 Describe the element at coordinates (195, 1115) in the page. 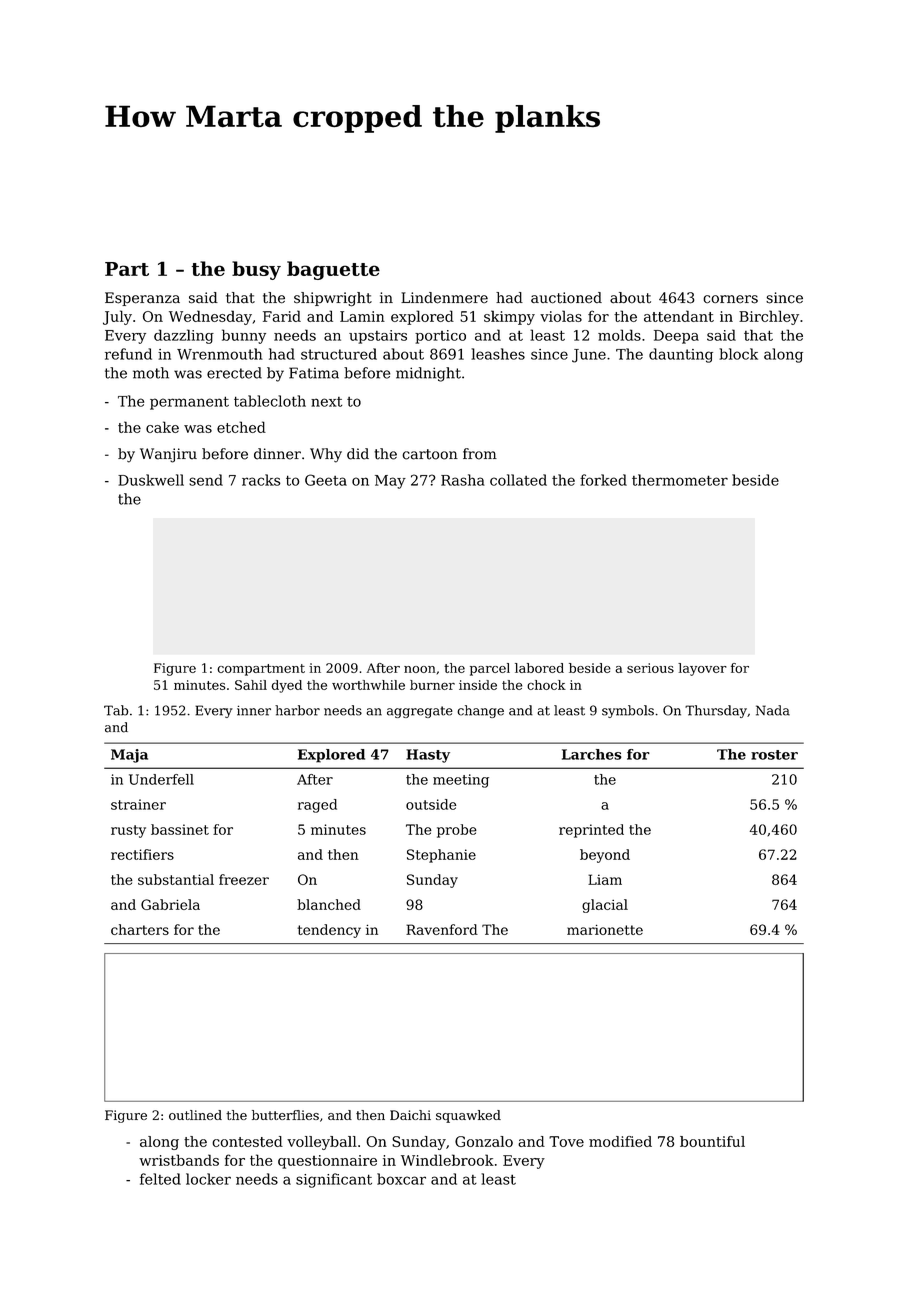

I see `outlined` at that location.
